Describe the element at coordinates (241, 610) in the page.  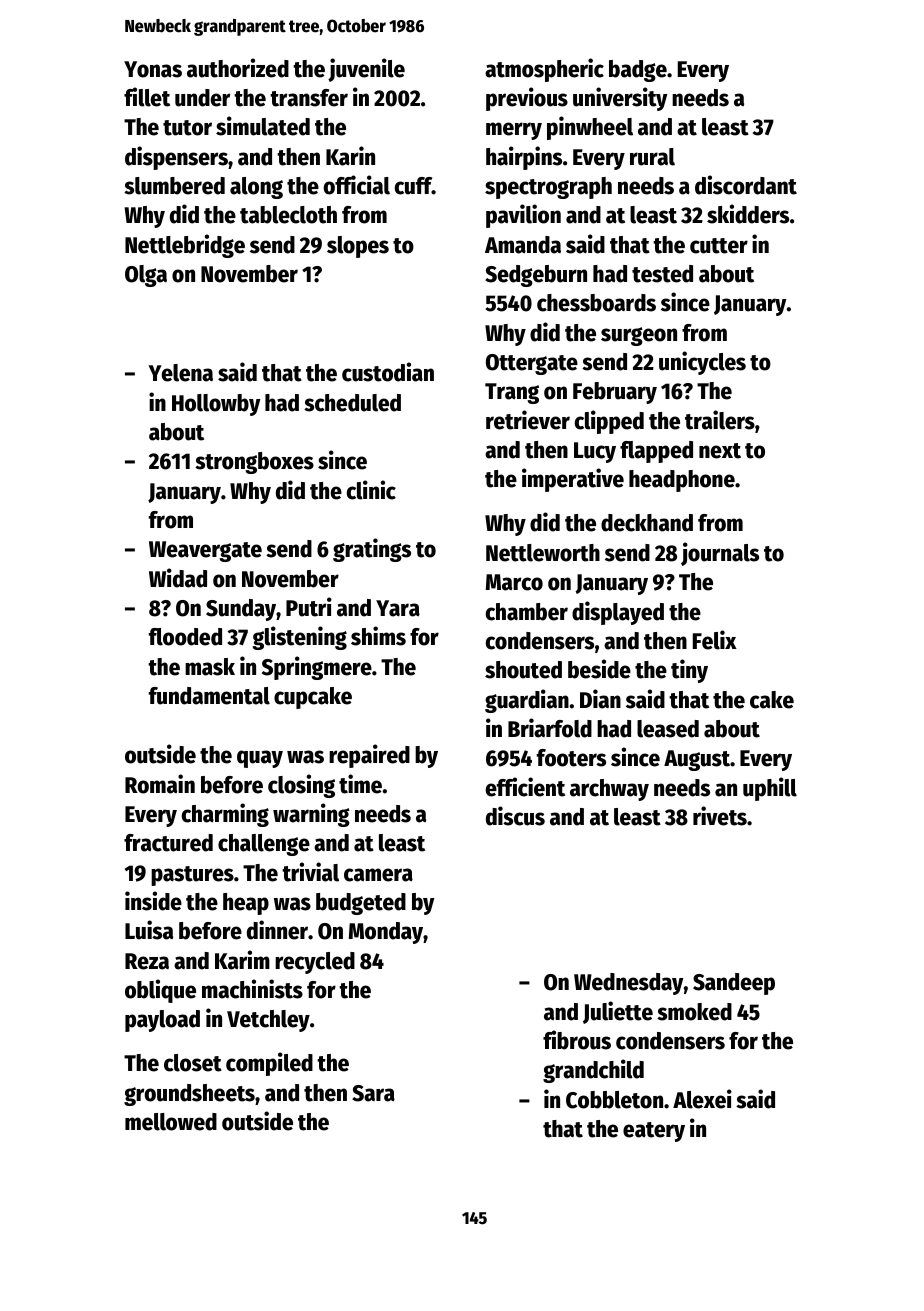
I see `Sunday` at that location.
